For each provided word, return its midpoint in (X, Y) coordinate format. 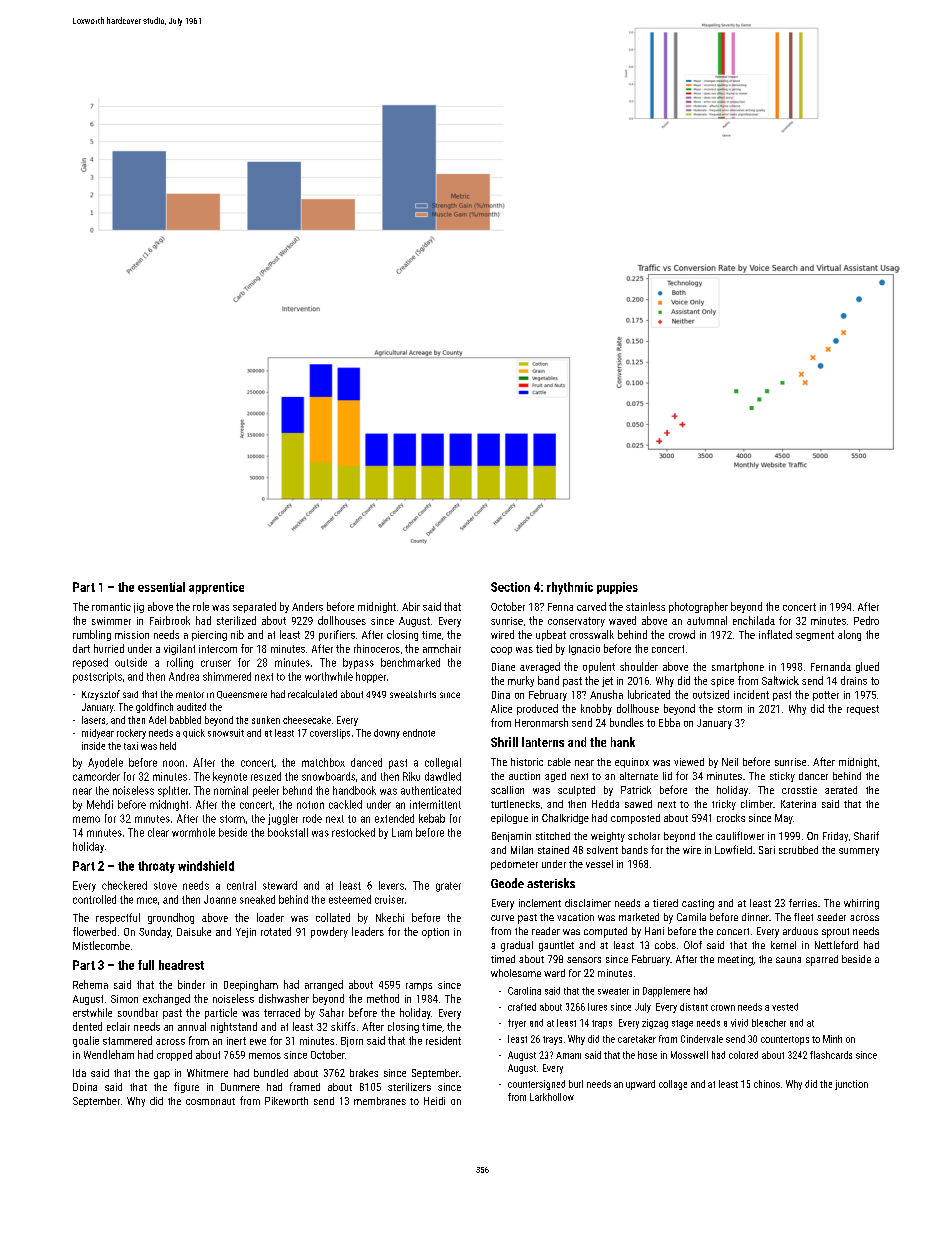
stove (165, 886)
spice (722, 682)
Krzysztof (101, 695)
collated (333, 917)
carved (591, 606)
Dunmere (240, 1087)
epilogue (509, 819)
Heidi (434, 1101)
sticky (782, 777)
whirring (861, 904)
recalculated (312, 694)
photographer (698, 607)
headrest (181, 965)
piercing (209, 636)
